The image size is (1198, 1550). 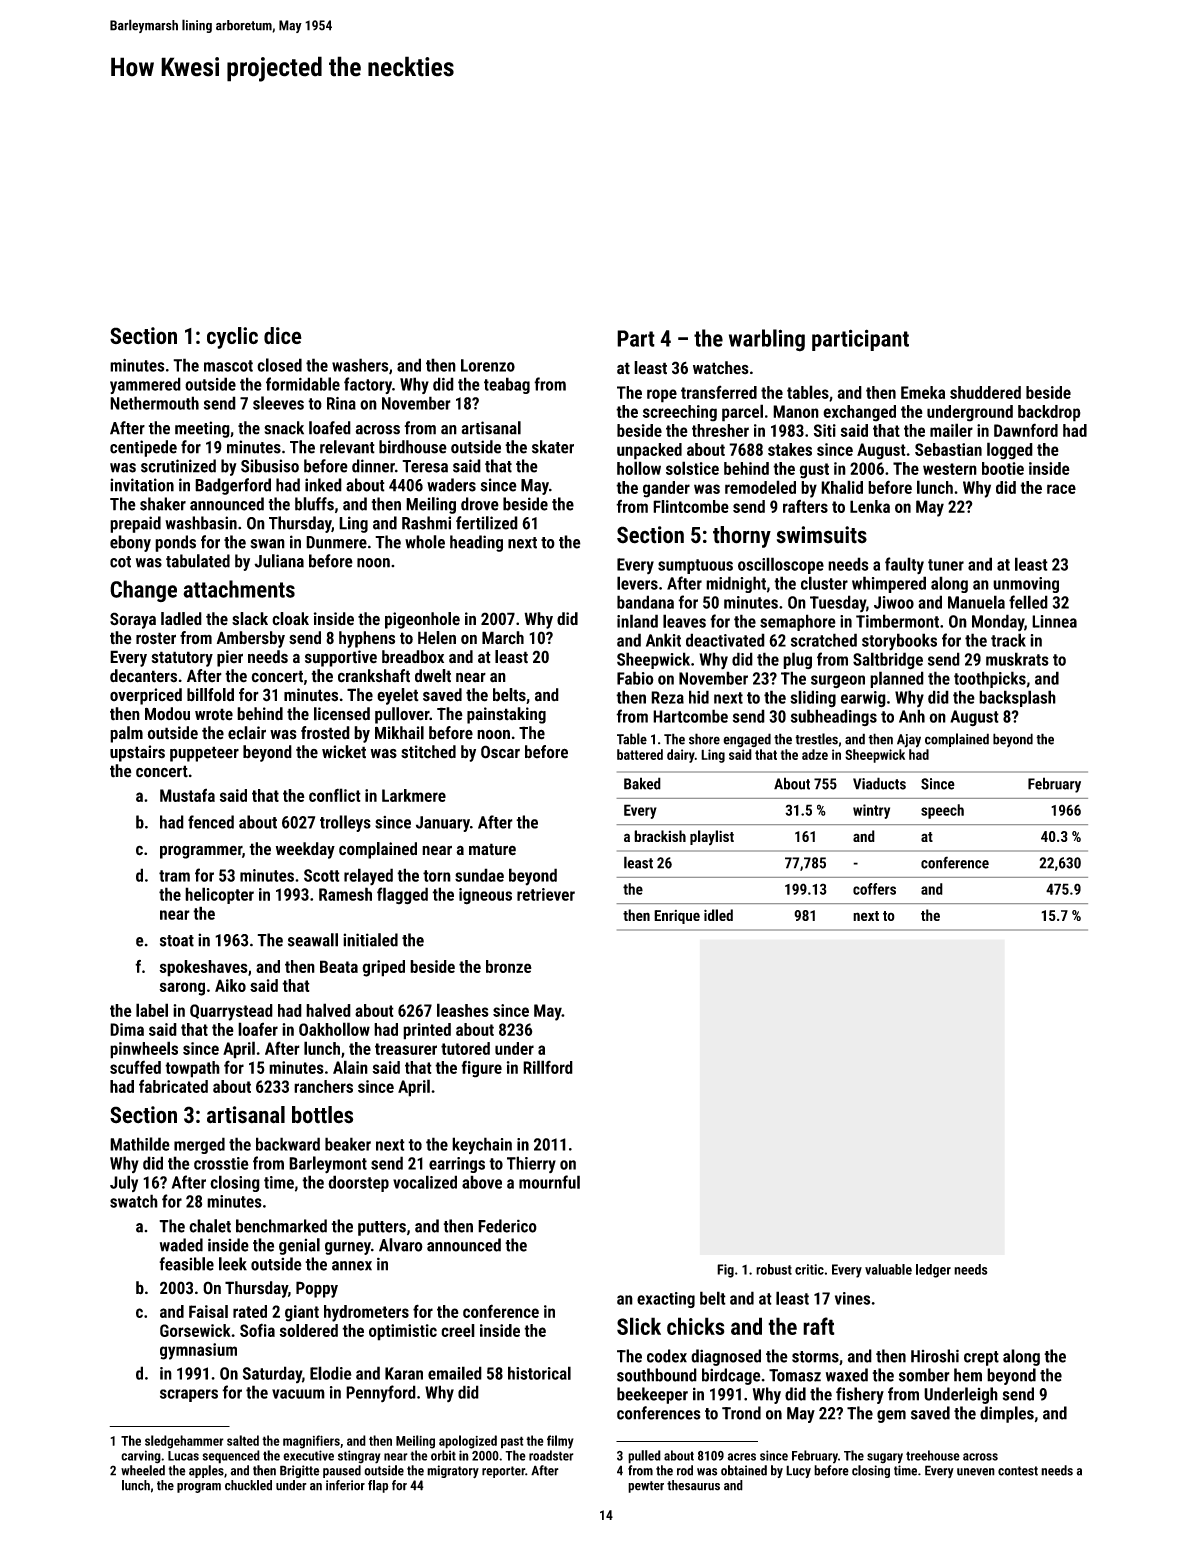 I want to click on Rillford, so click(x=548, y=1067).
